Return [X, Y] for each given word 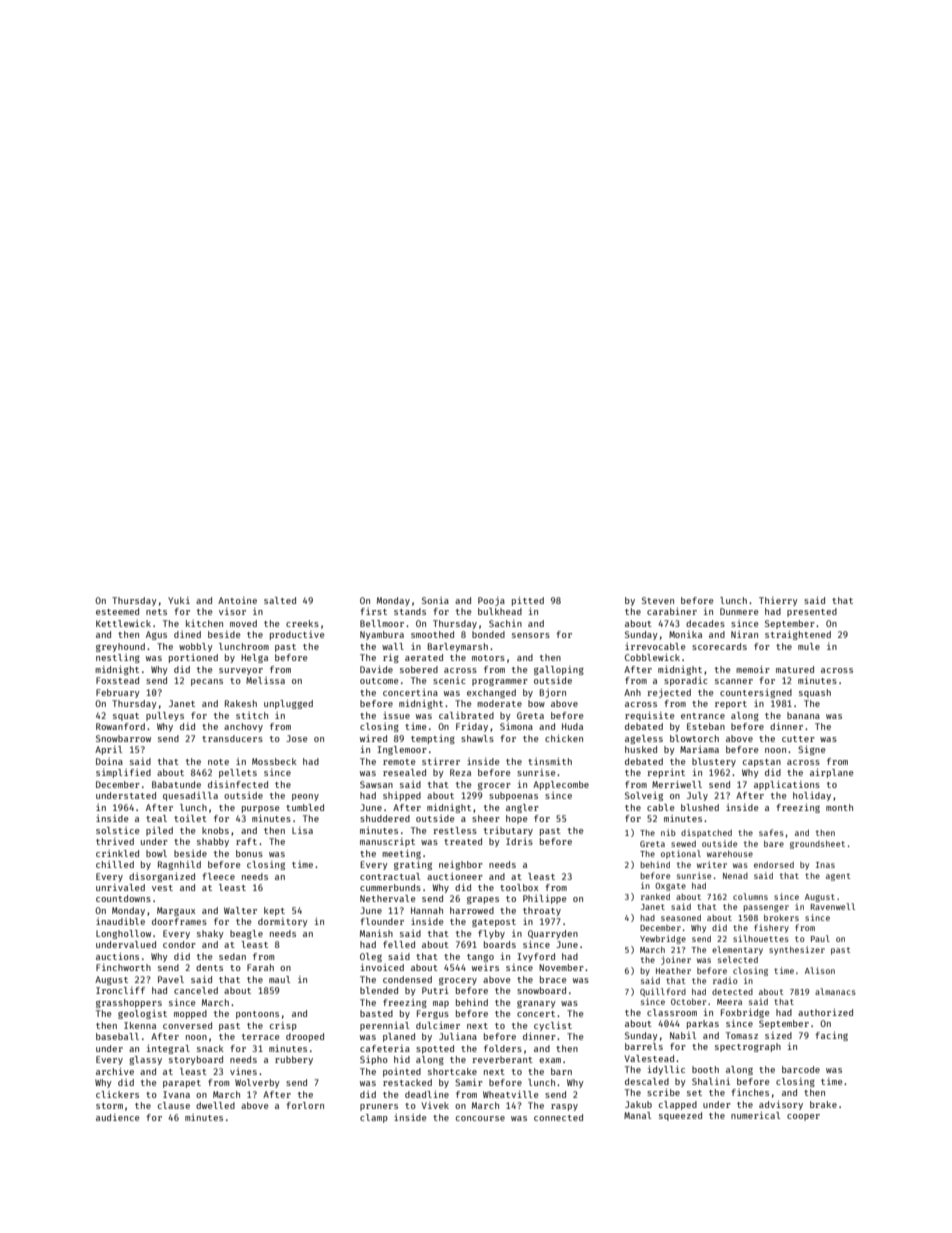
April [108, 750]
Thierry [778, 601]
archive [115, 1071]
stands [410, 611]
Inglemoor [402, 750]
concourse [480, 1118]
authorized [825, 1012]
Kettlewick [123, 623]
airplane [831, 773]
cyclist [553, 1026]
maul [279, 979]
